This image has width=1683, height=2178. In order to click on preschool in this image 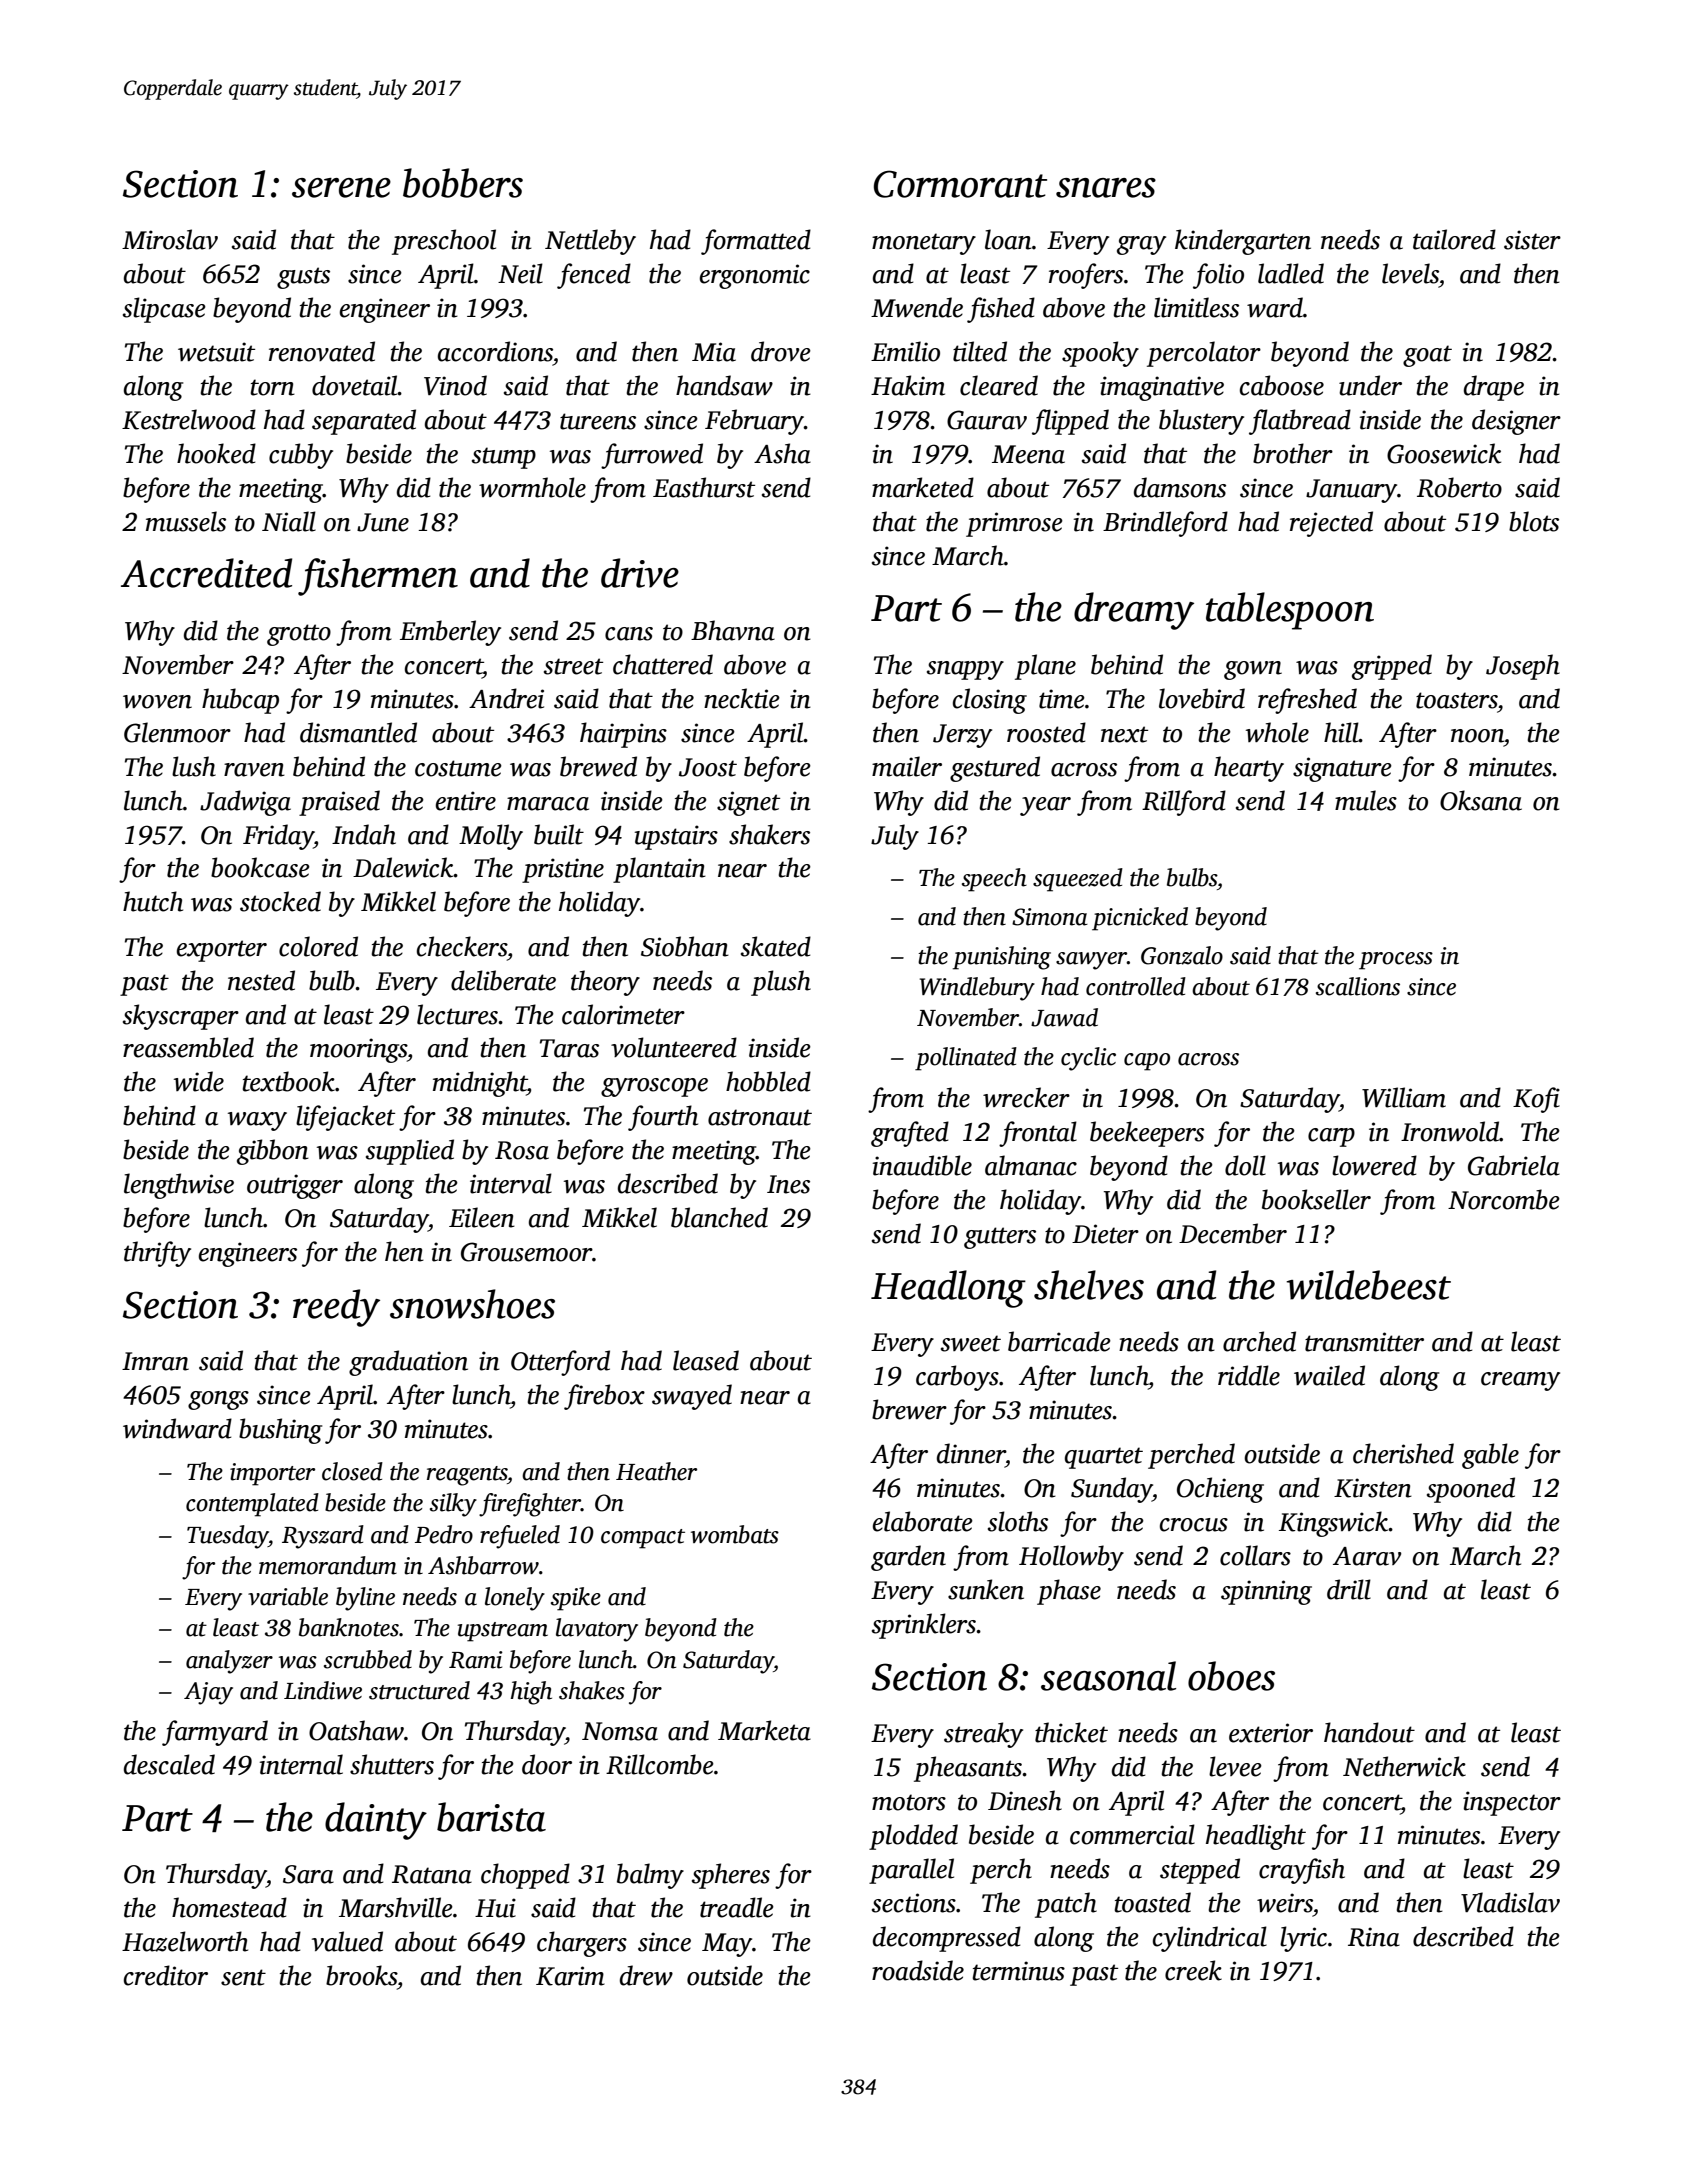, I will do `click(444, 242)`.
